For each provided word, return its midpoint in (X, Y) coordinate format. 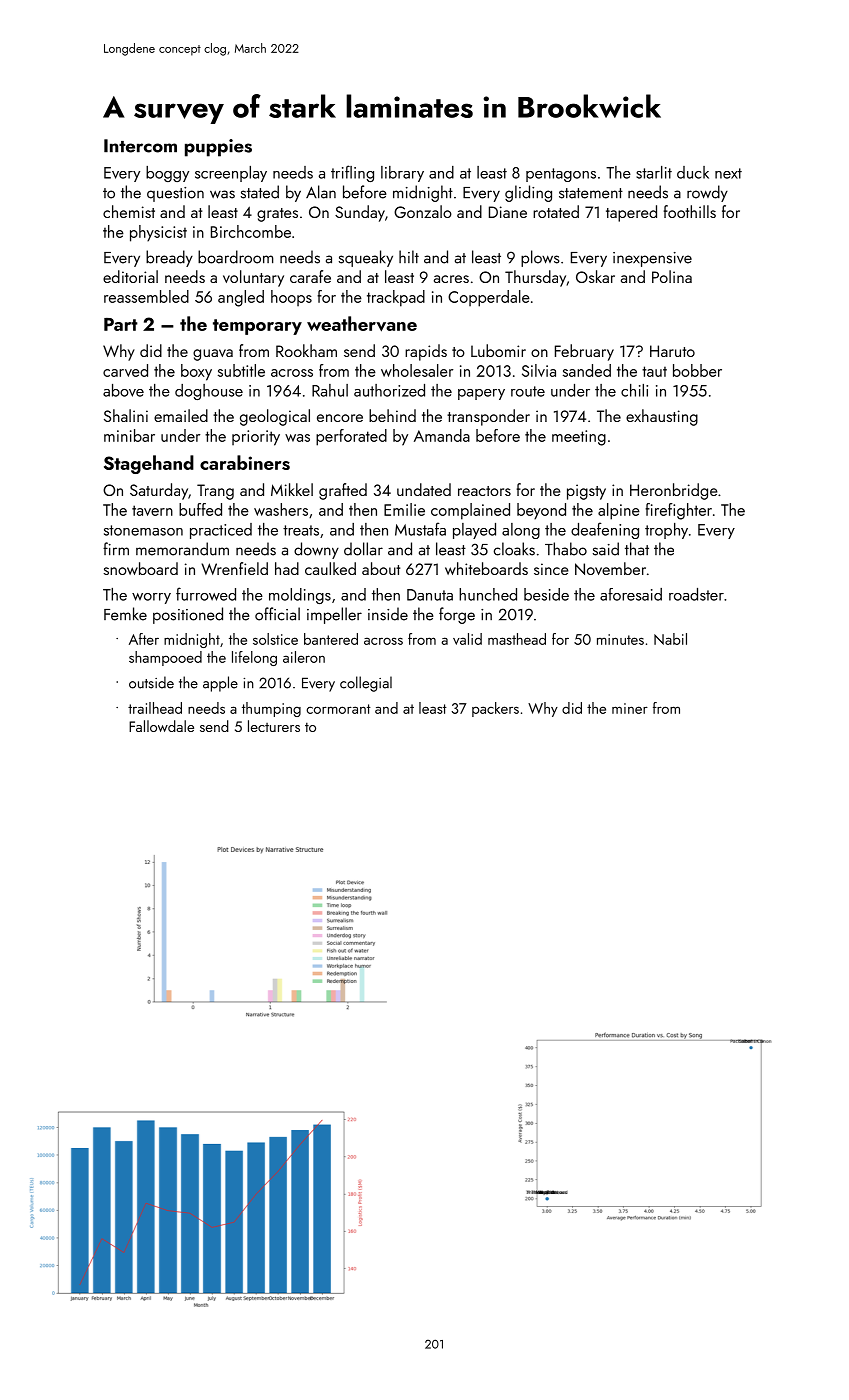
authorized (389, 390)
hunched (488, 594)
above (123, 390)
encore (340, 418)
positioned (188, 615)
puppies (218, 148)
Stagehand (149, 464)
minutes (620, 639)
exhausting (662, 417)
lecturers (274, 726)
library (402, 174)
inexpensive (652, 259)
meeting (579, 438)
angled (241, 298)
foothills (690, 211)
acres (451, 279)
